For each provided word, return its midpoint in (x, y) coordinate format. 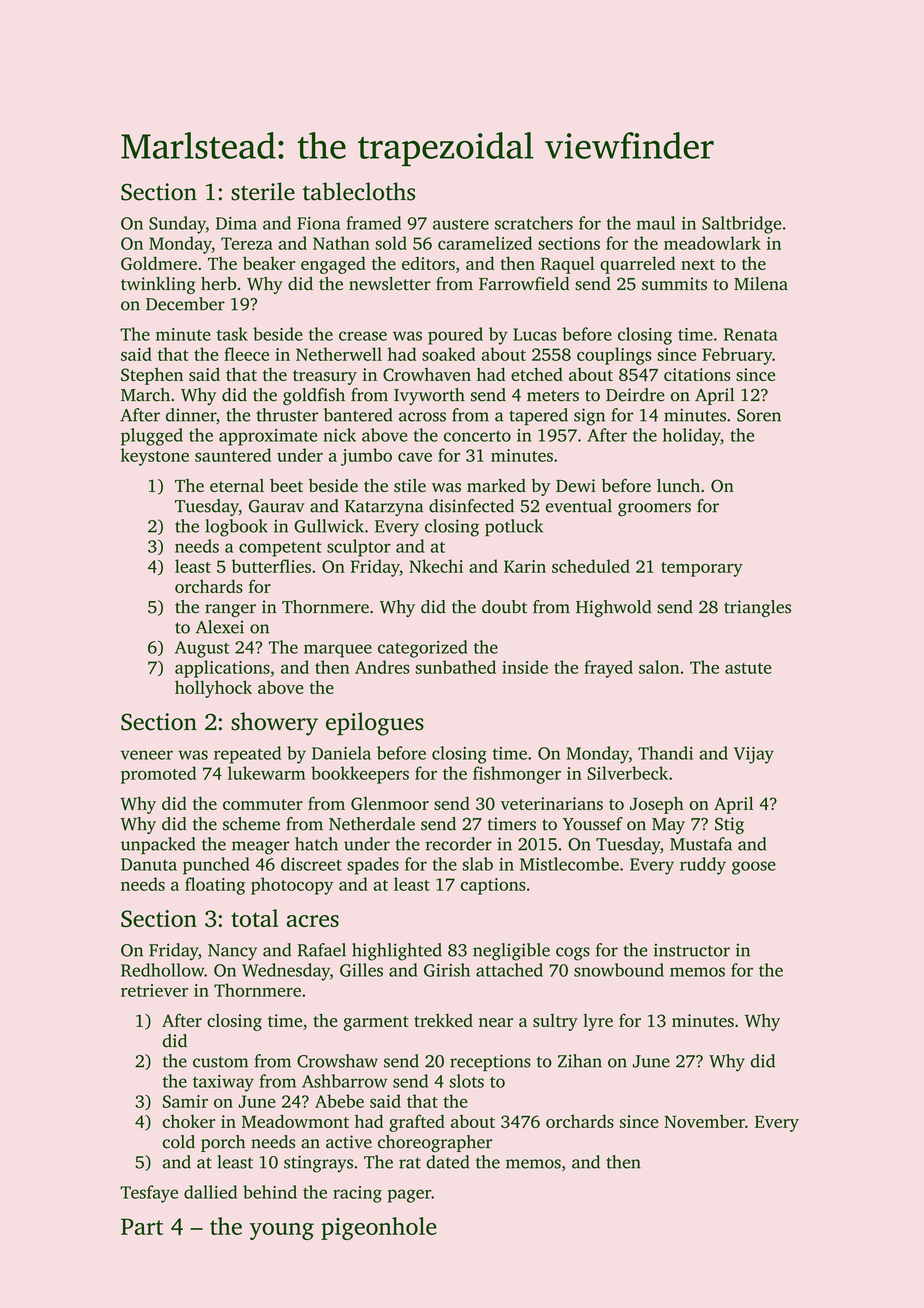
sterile (263, 191)
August (202, 649)
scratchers (534, 223)
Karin (525, 566)
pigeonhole (379, 1228)
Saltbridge (741, 225)
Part (142, 1226)
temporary (702, 569)
